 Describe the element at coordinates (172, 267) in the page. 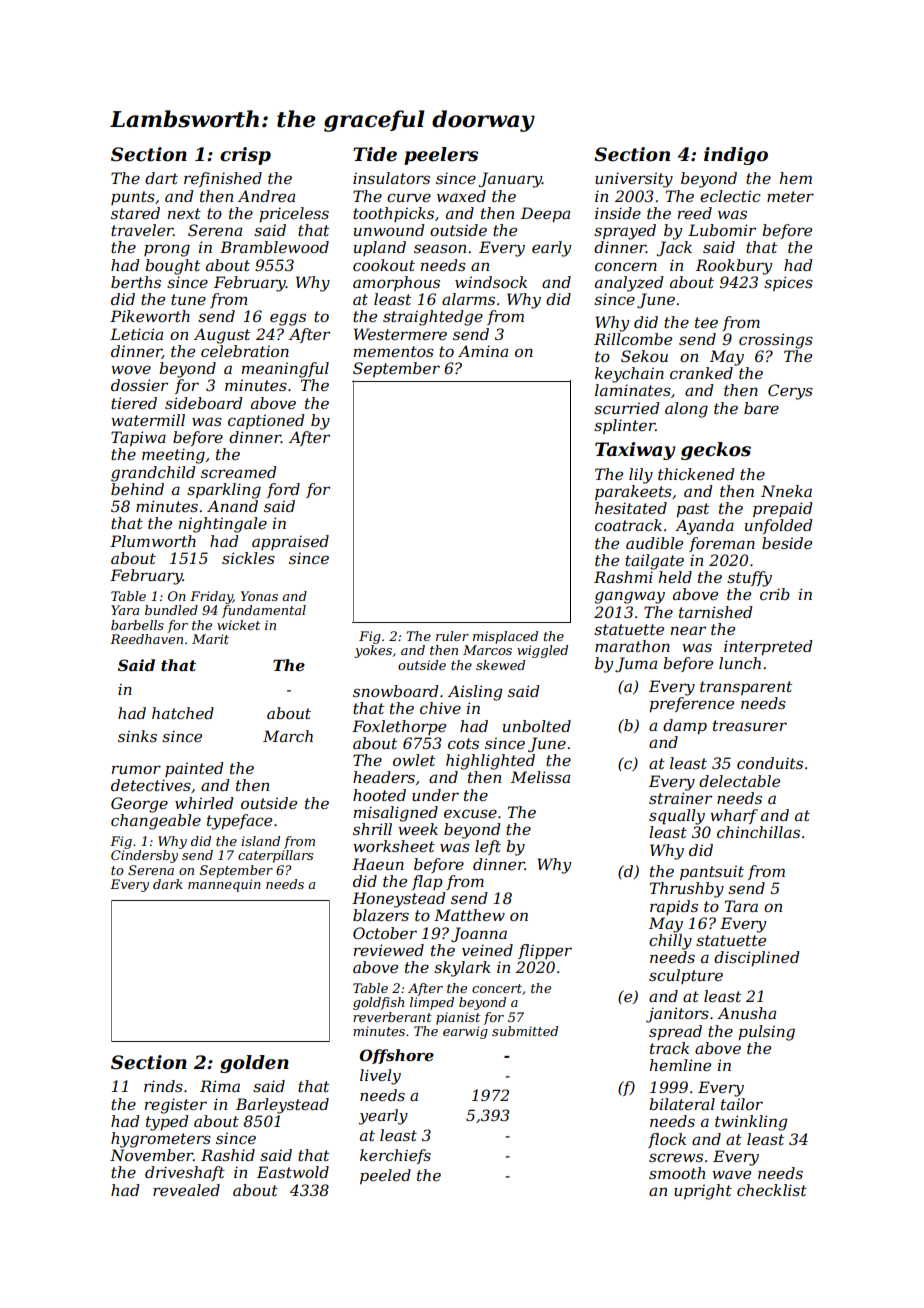

I see `bought` at that location.
